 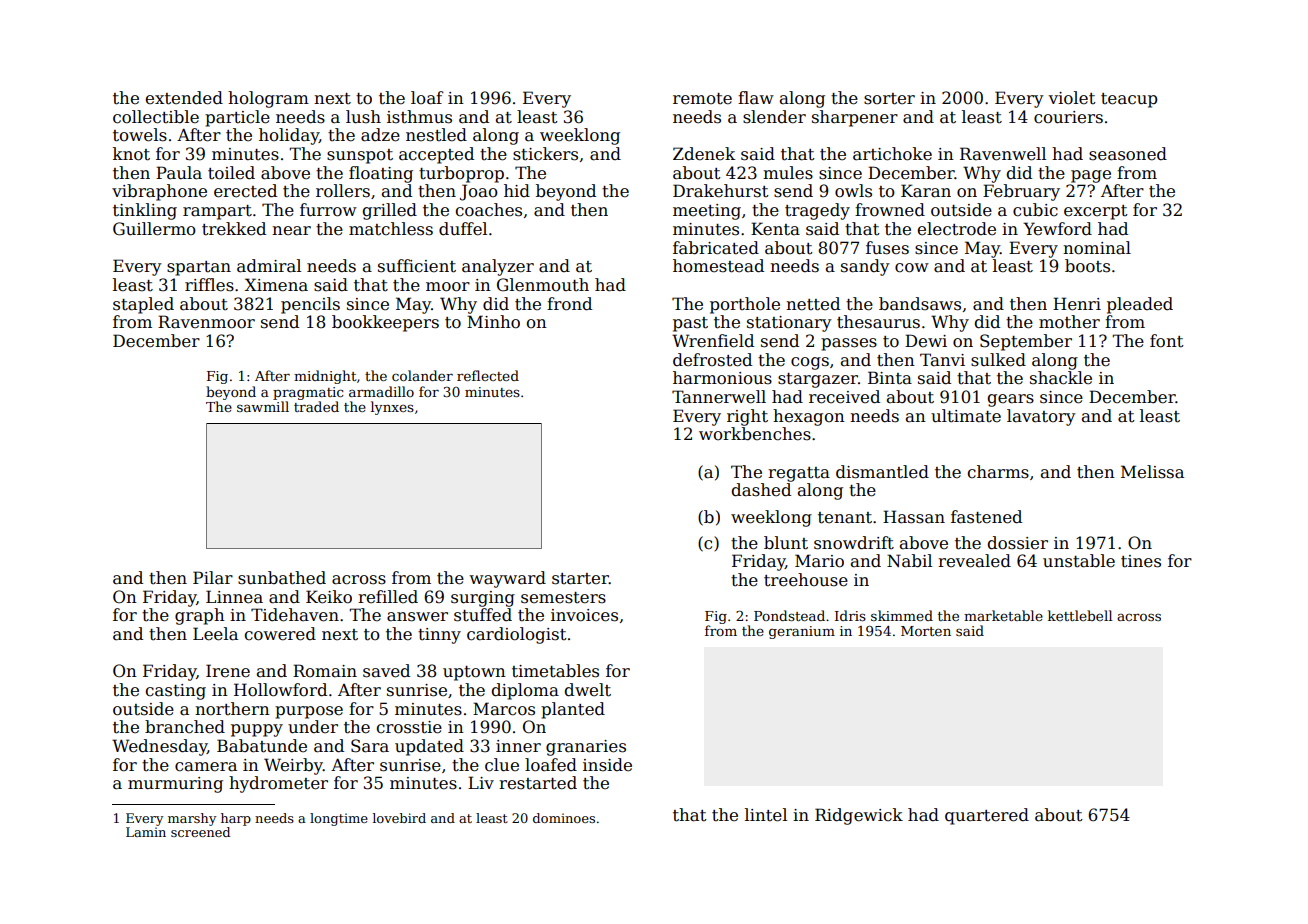 I want to click on Morten, so click(x=926, y=631).
